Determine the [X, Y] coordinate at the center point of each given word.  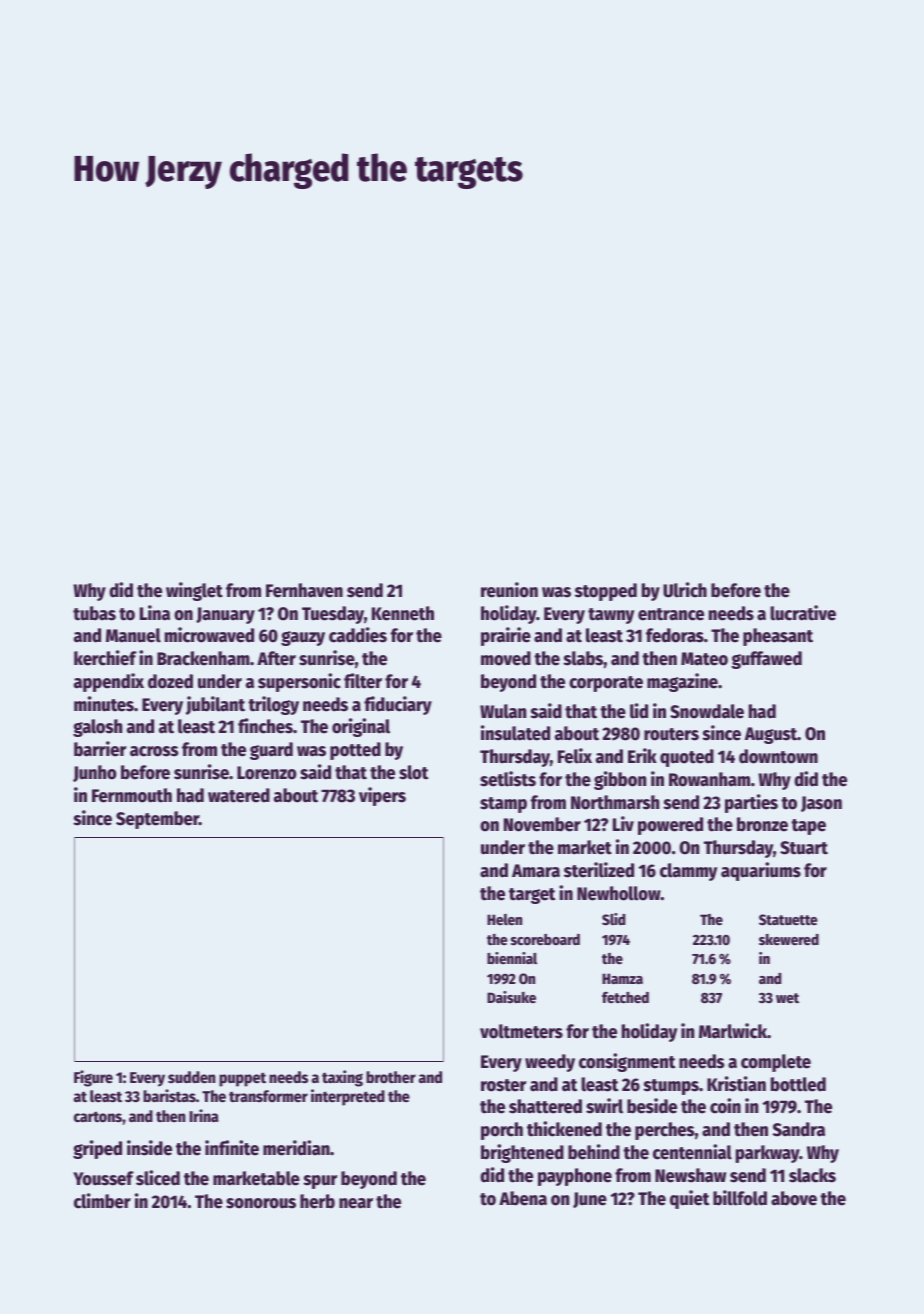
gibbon [620, 780]
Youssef [103, 1178]
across [154, 751]
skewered [789, 939]
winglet [194, 591]
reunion [509, 590]
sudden [192, 1077]
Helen [504, 919]
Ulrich [685, 590]
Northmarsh [615, 802]
